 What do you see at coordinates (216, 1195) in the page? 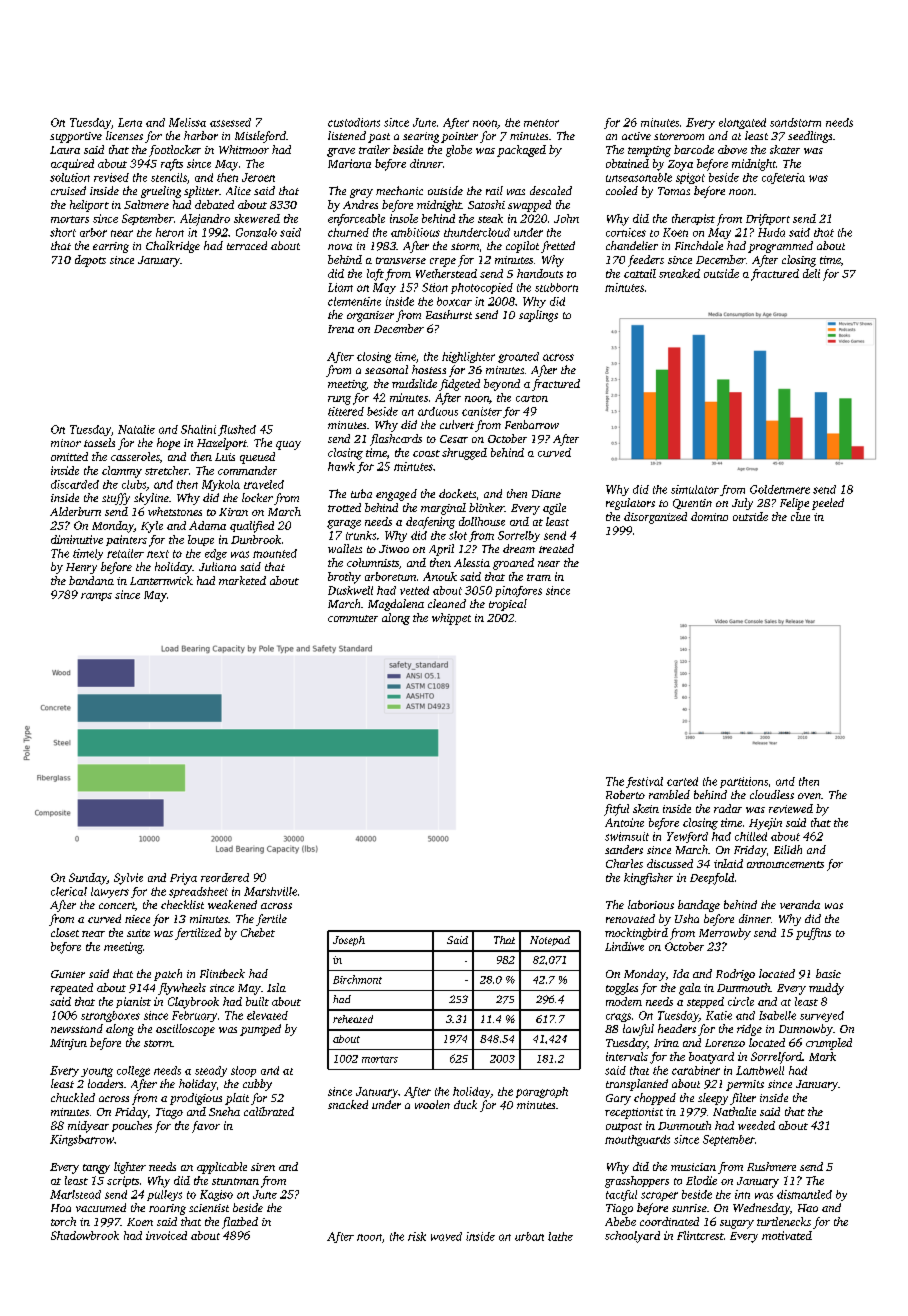
I see `Kagiso` at bounding box center [216, 1195].
